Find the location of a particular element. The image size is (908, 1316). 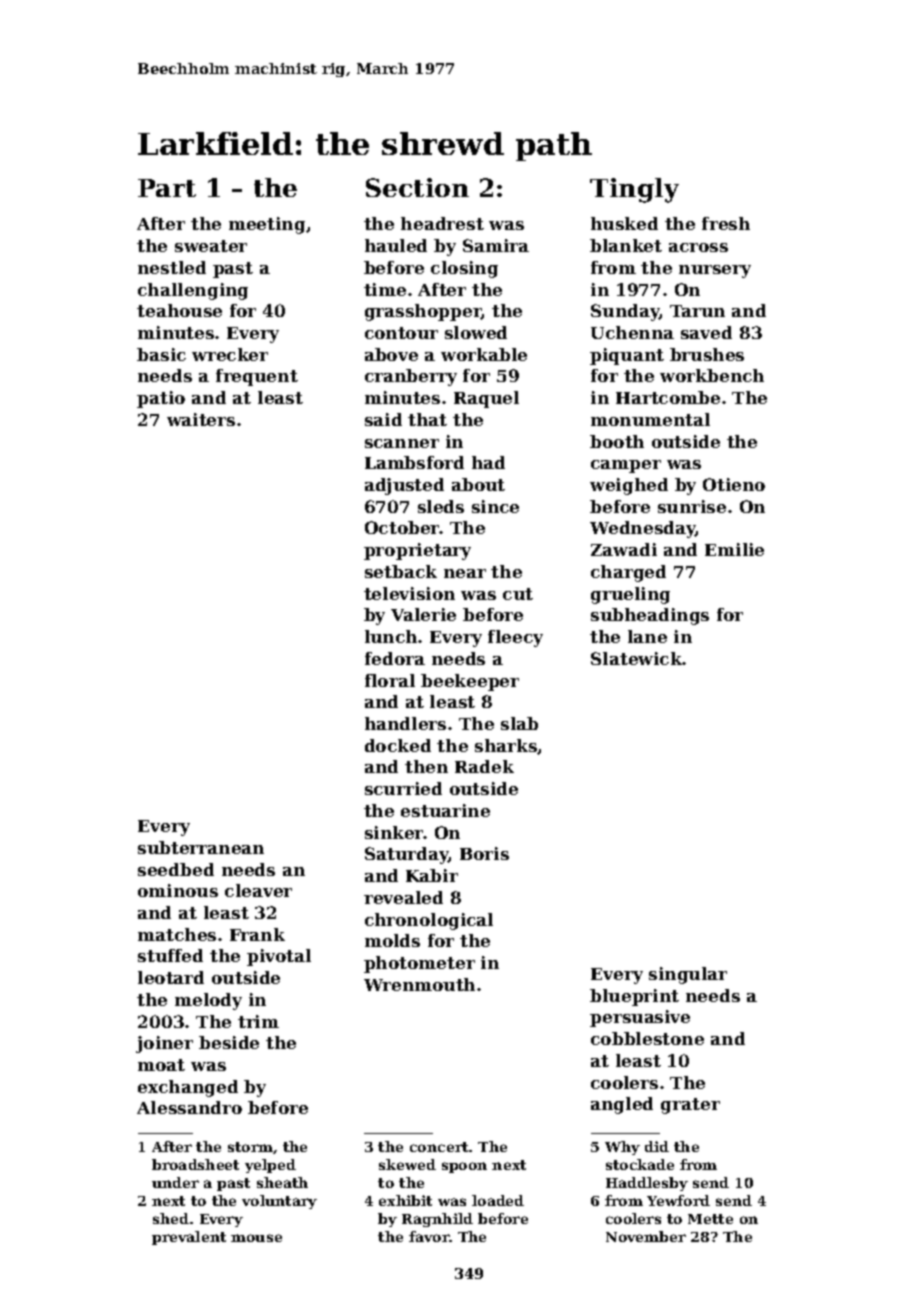

Tingly is located at coordinates (634, 190).
